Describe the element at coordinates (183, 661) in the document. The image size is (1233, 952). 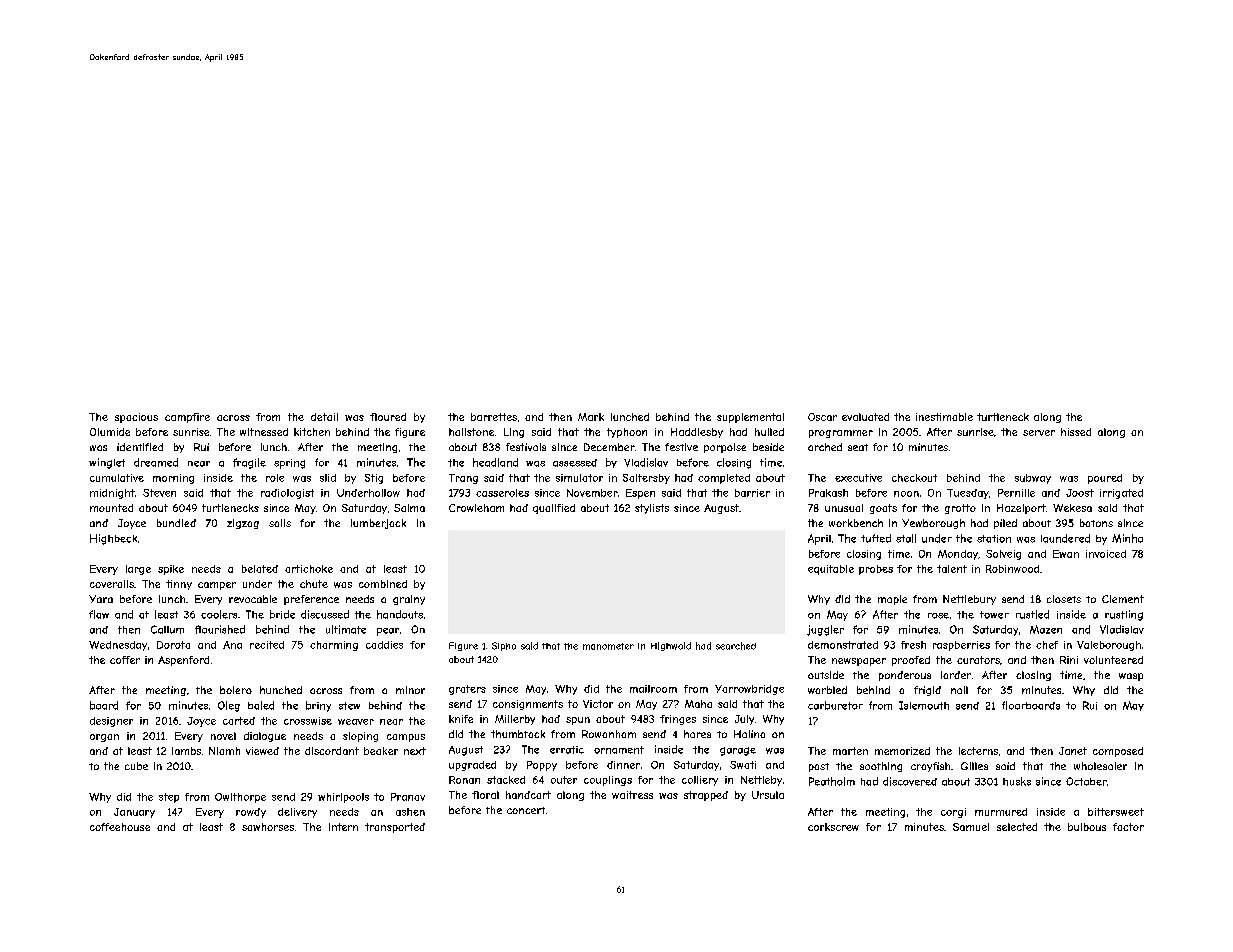
I see `Aspenford` at that location.
